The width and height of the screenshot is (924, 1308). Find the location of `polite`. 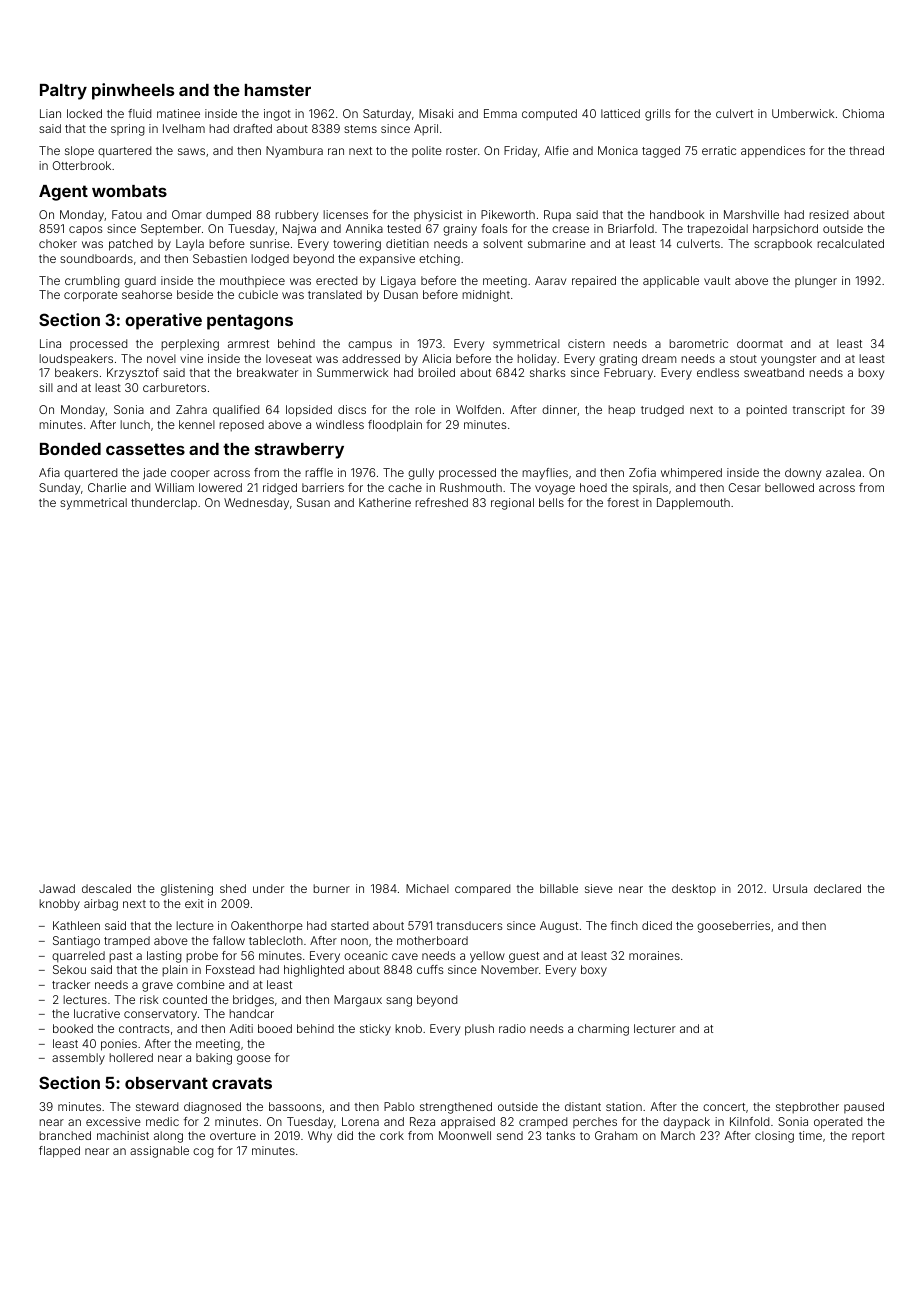

polite is located at coordinates (427, 151).
